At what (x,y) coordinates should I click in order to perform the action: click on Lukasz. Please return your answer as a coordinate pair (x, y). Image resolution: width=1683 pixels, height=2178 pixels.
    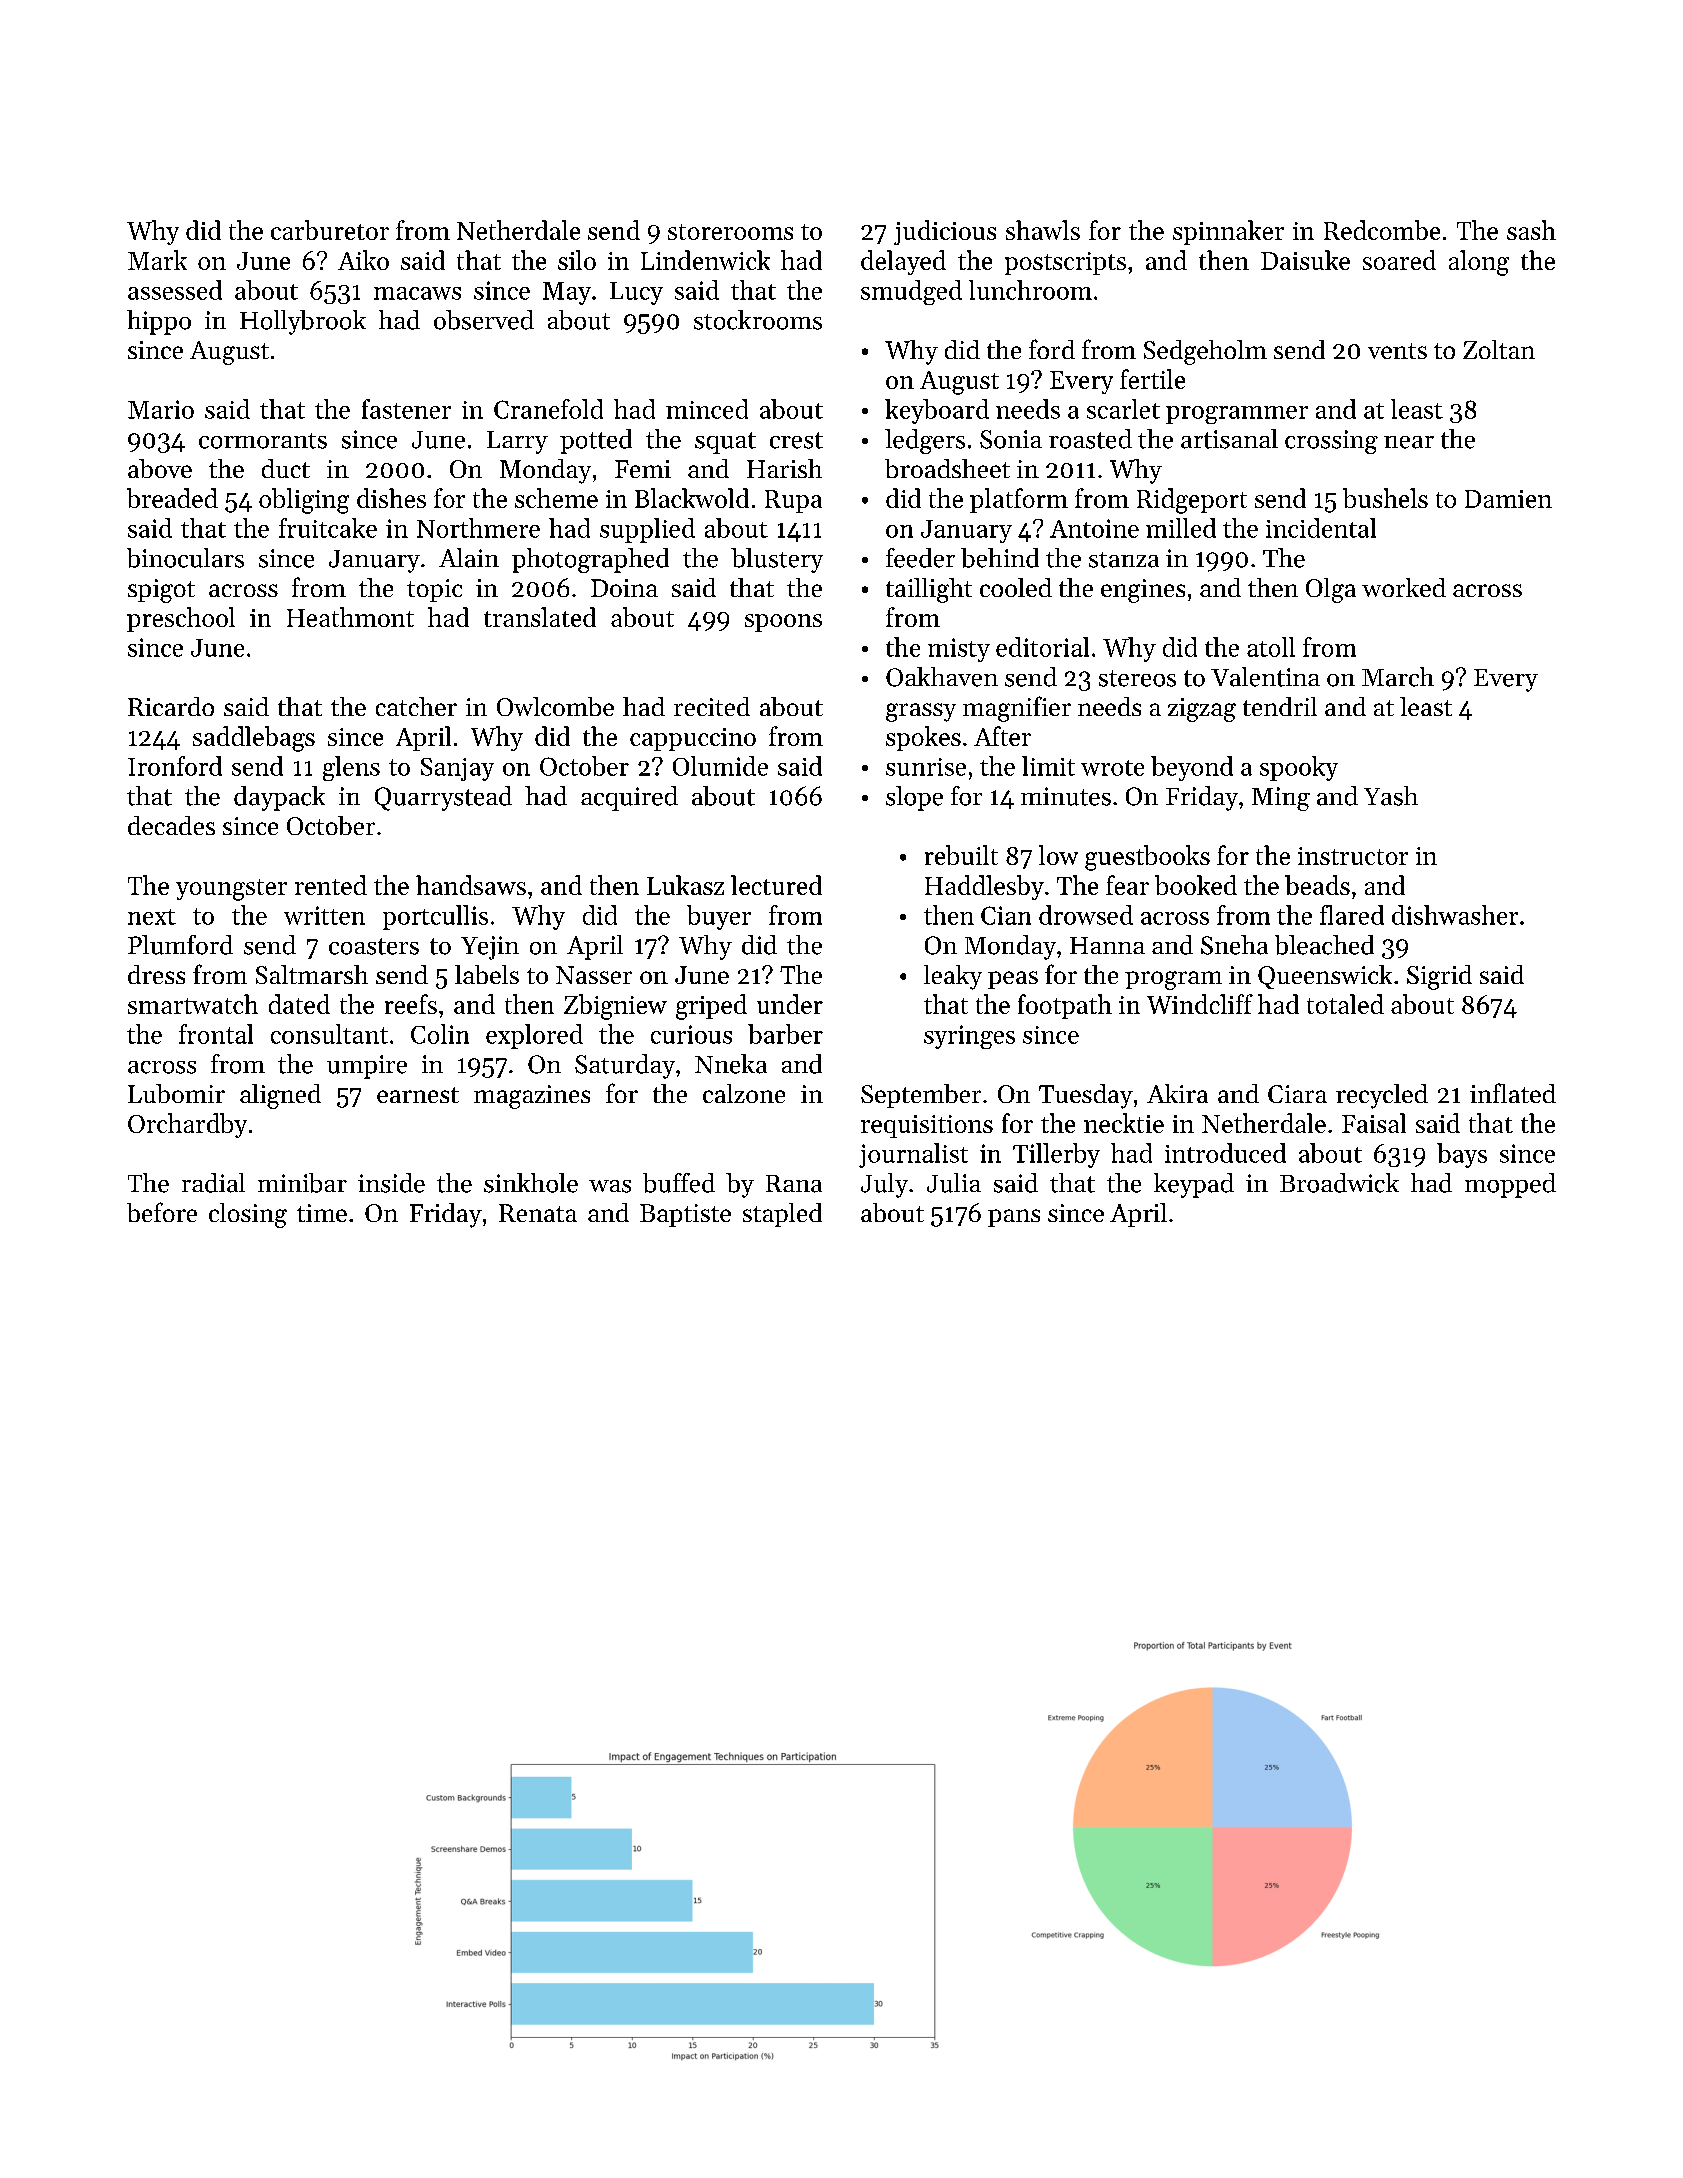
    Looking at the image, I should click on (685, 885).
